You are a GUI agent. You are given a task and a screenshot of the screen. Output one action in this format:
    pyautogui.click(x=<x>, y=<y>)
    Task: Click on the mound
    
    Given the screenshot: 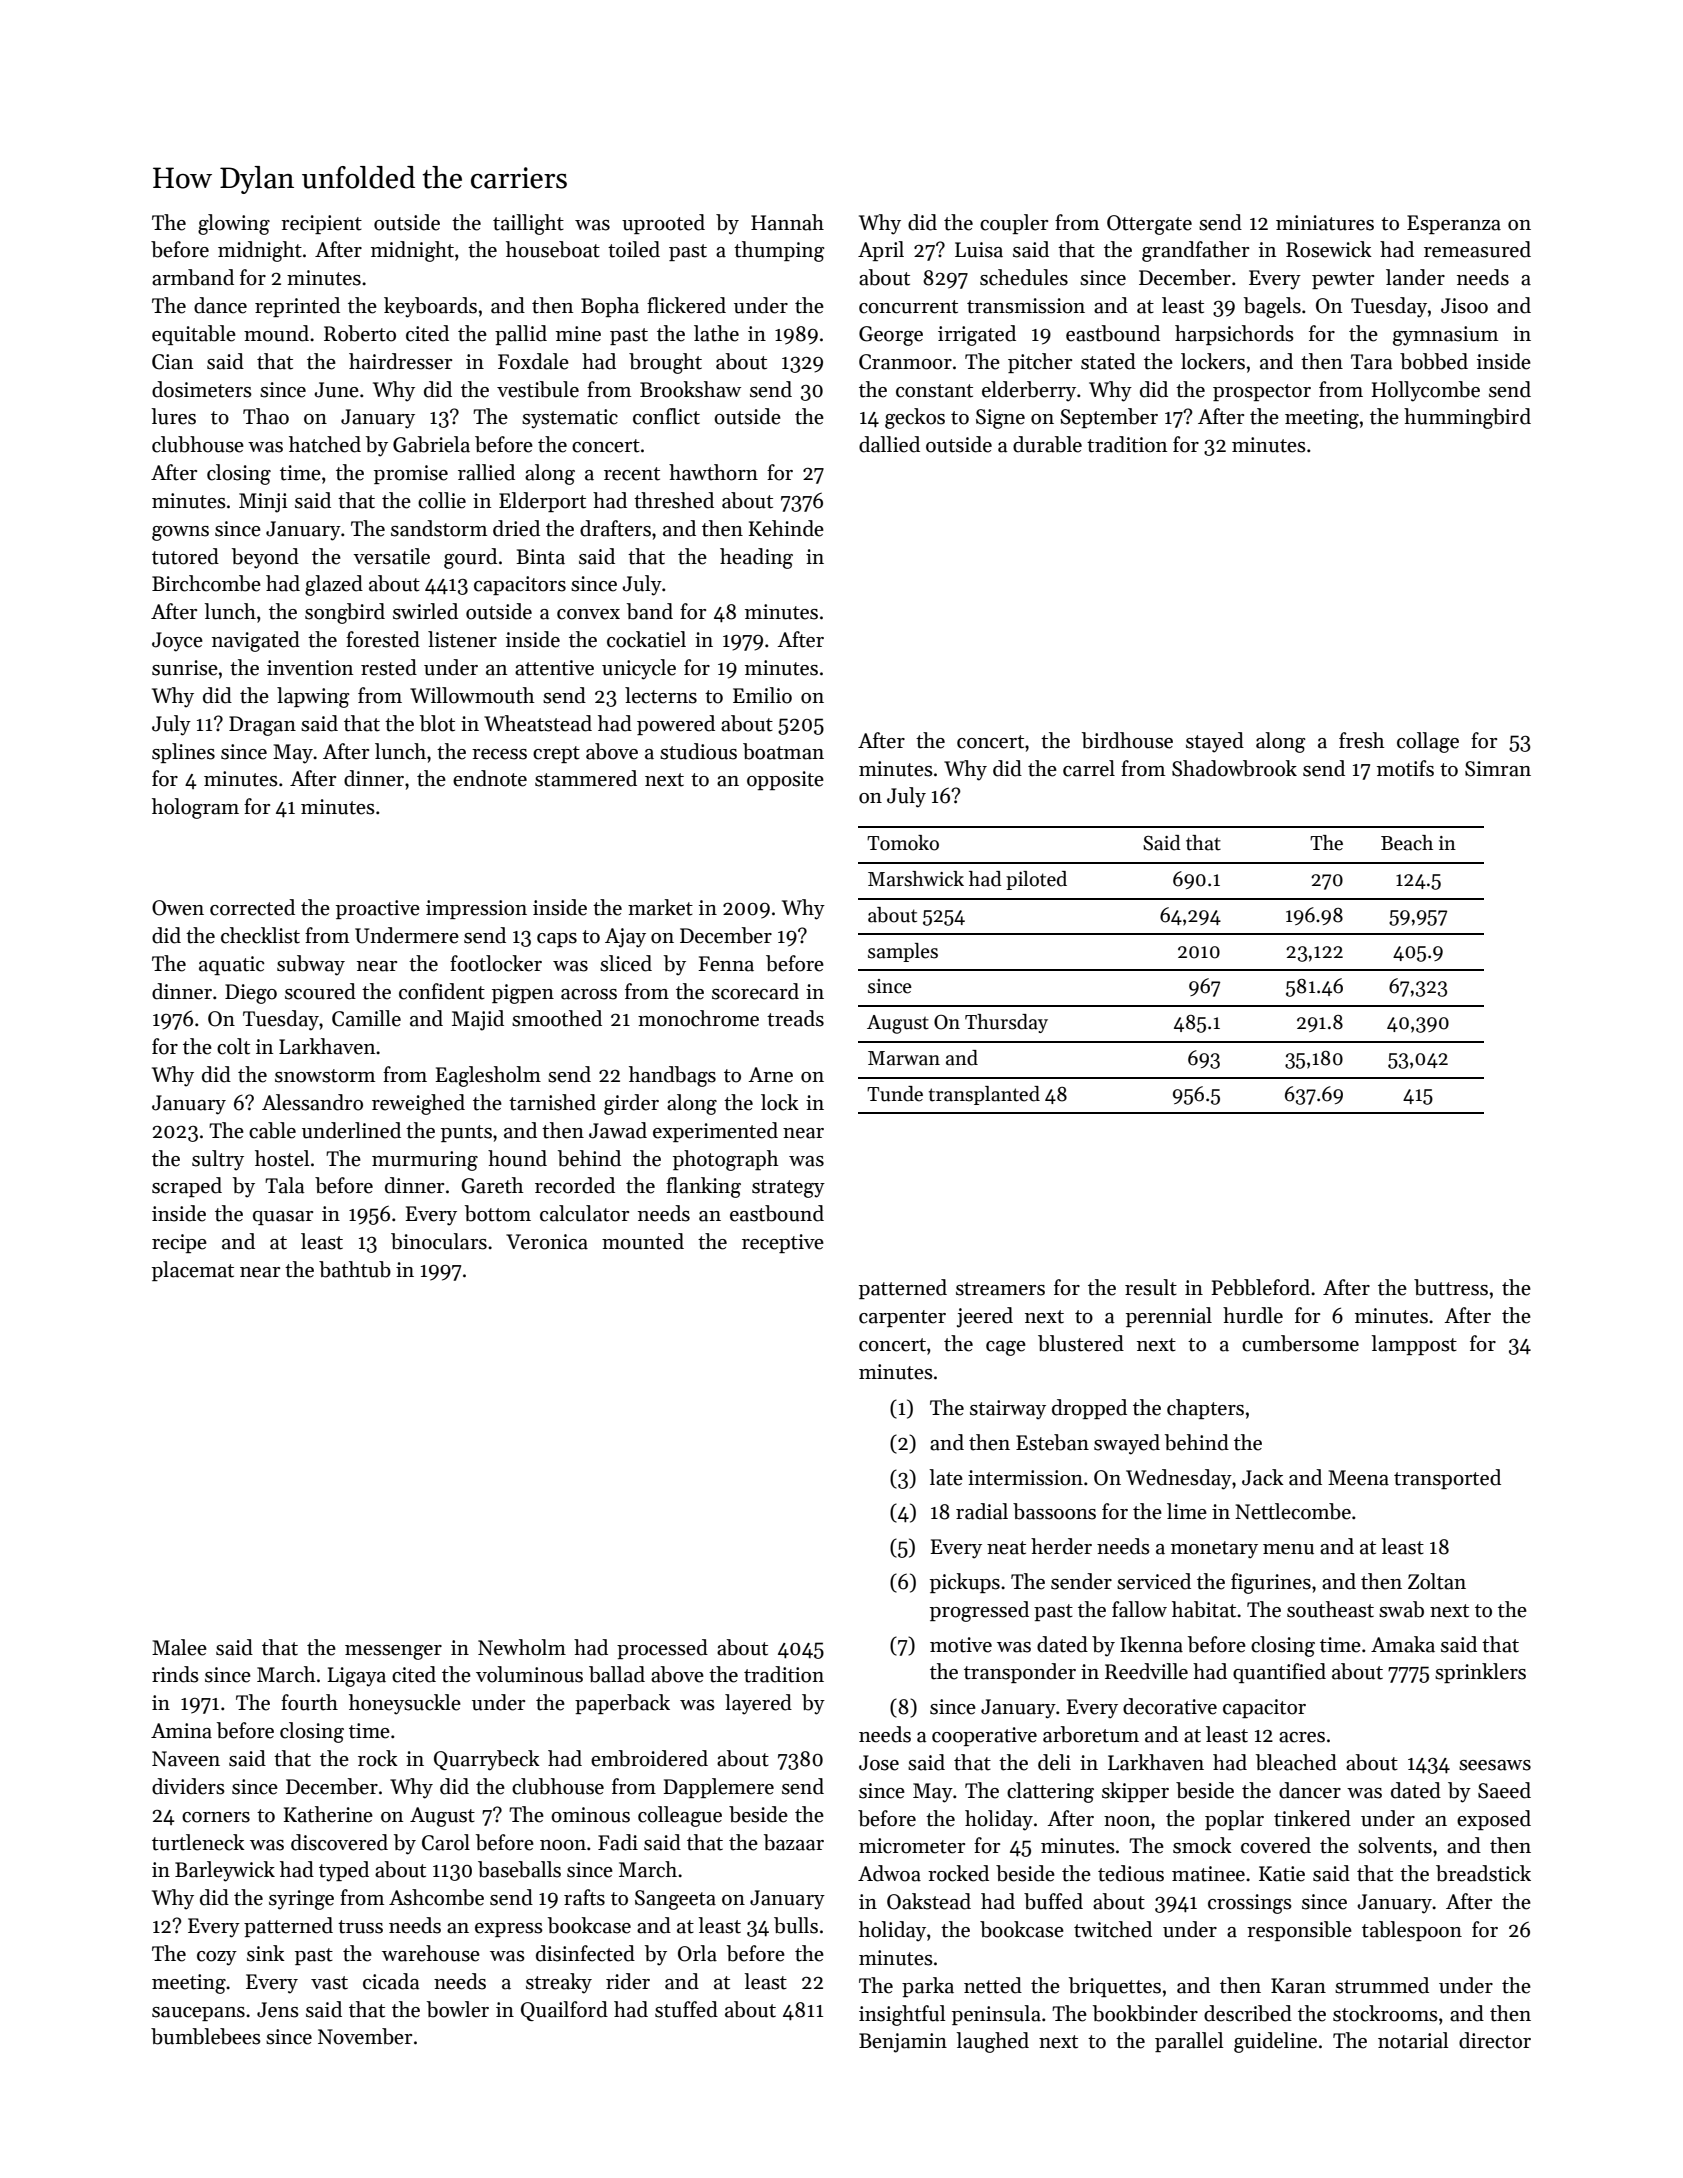 What is the action you would take?
    pyautogui.click(x=276, y=333)
